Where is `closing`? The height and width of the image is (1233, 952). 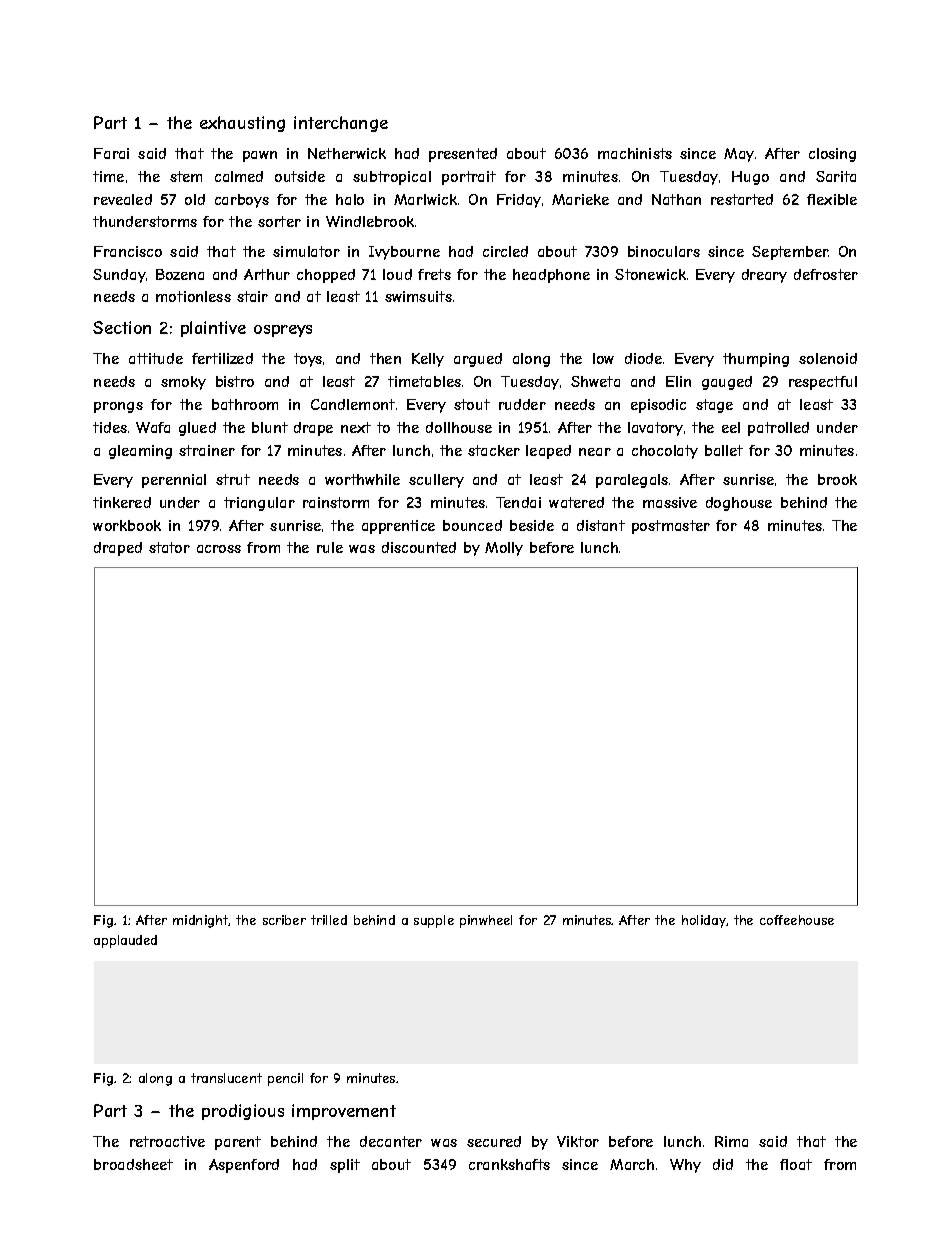 closing is located at coordinates (832, 155).
